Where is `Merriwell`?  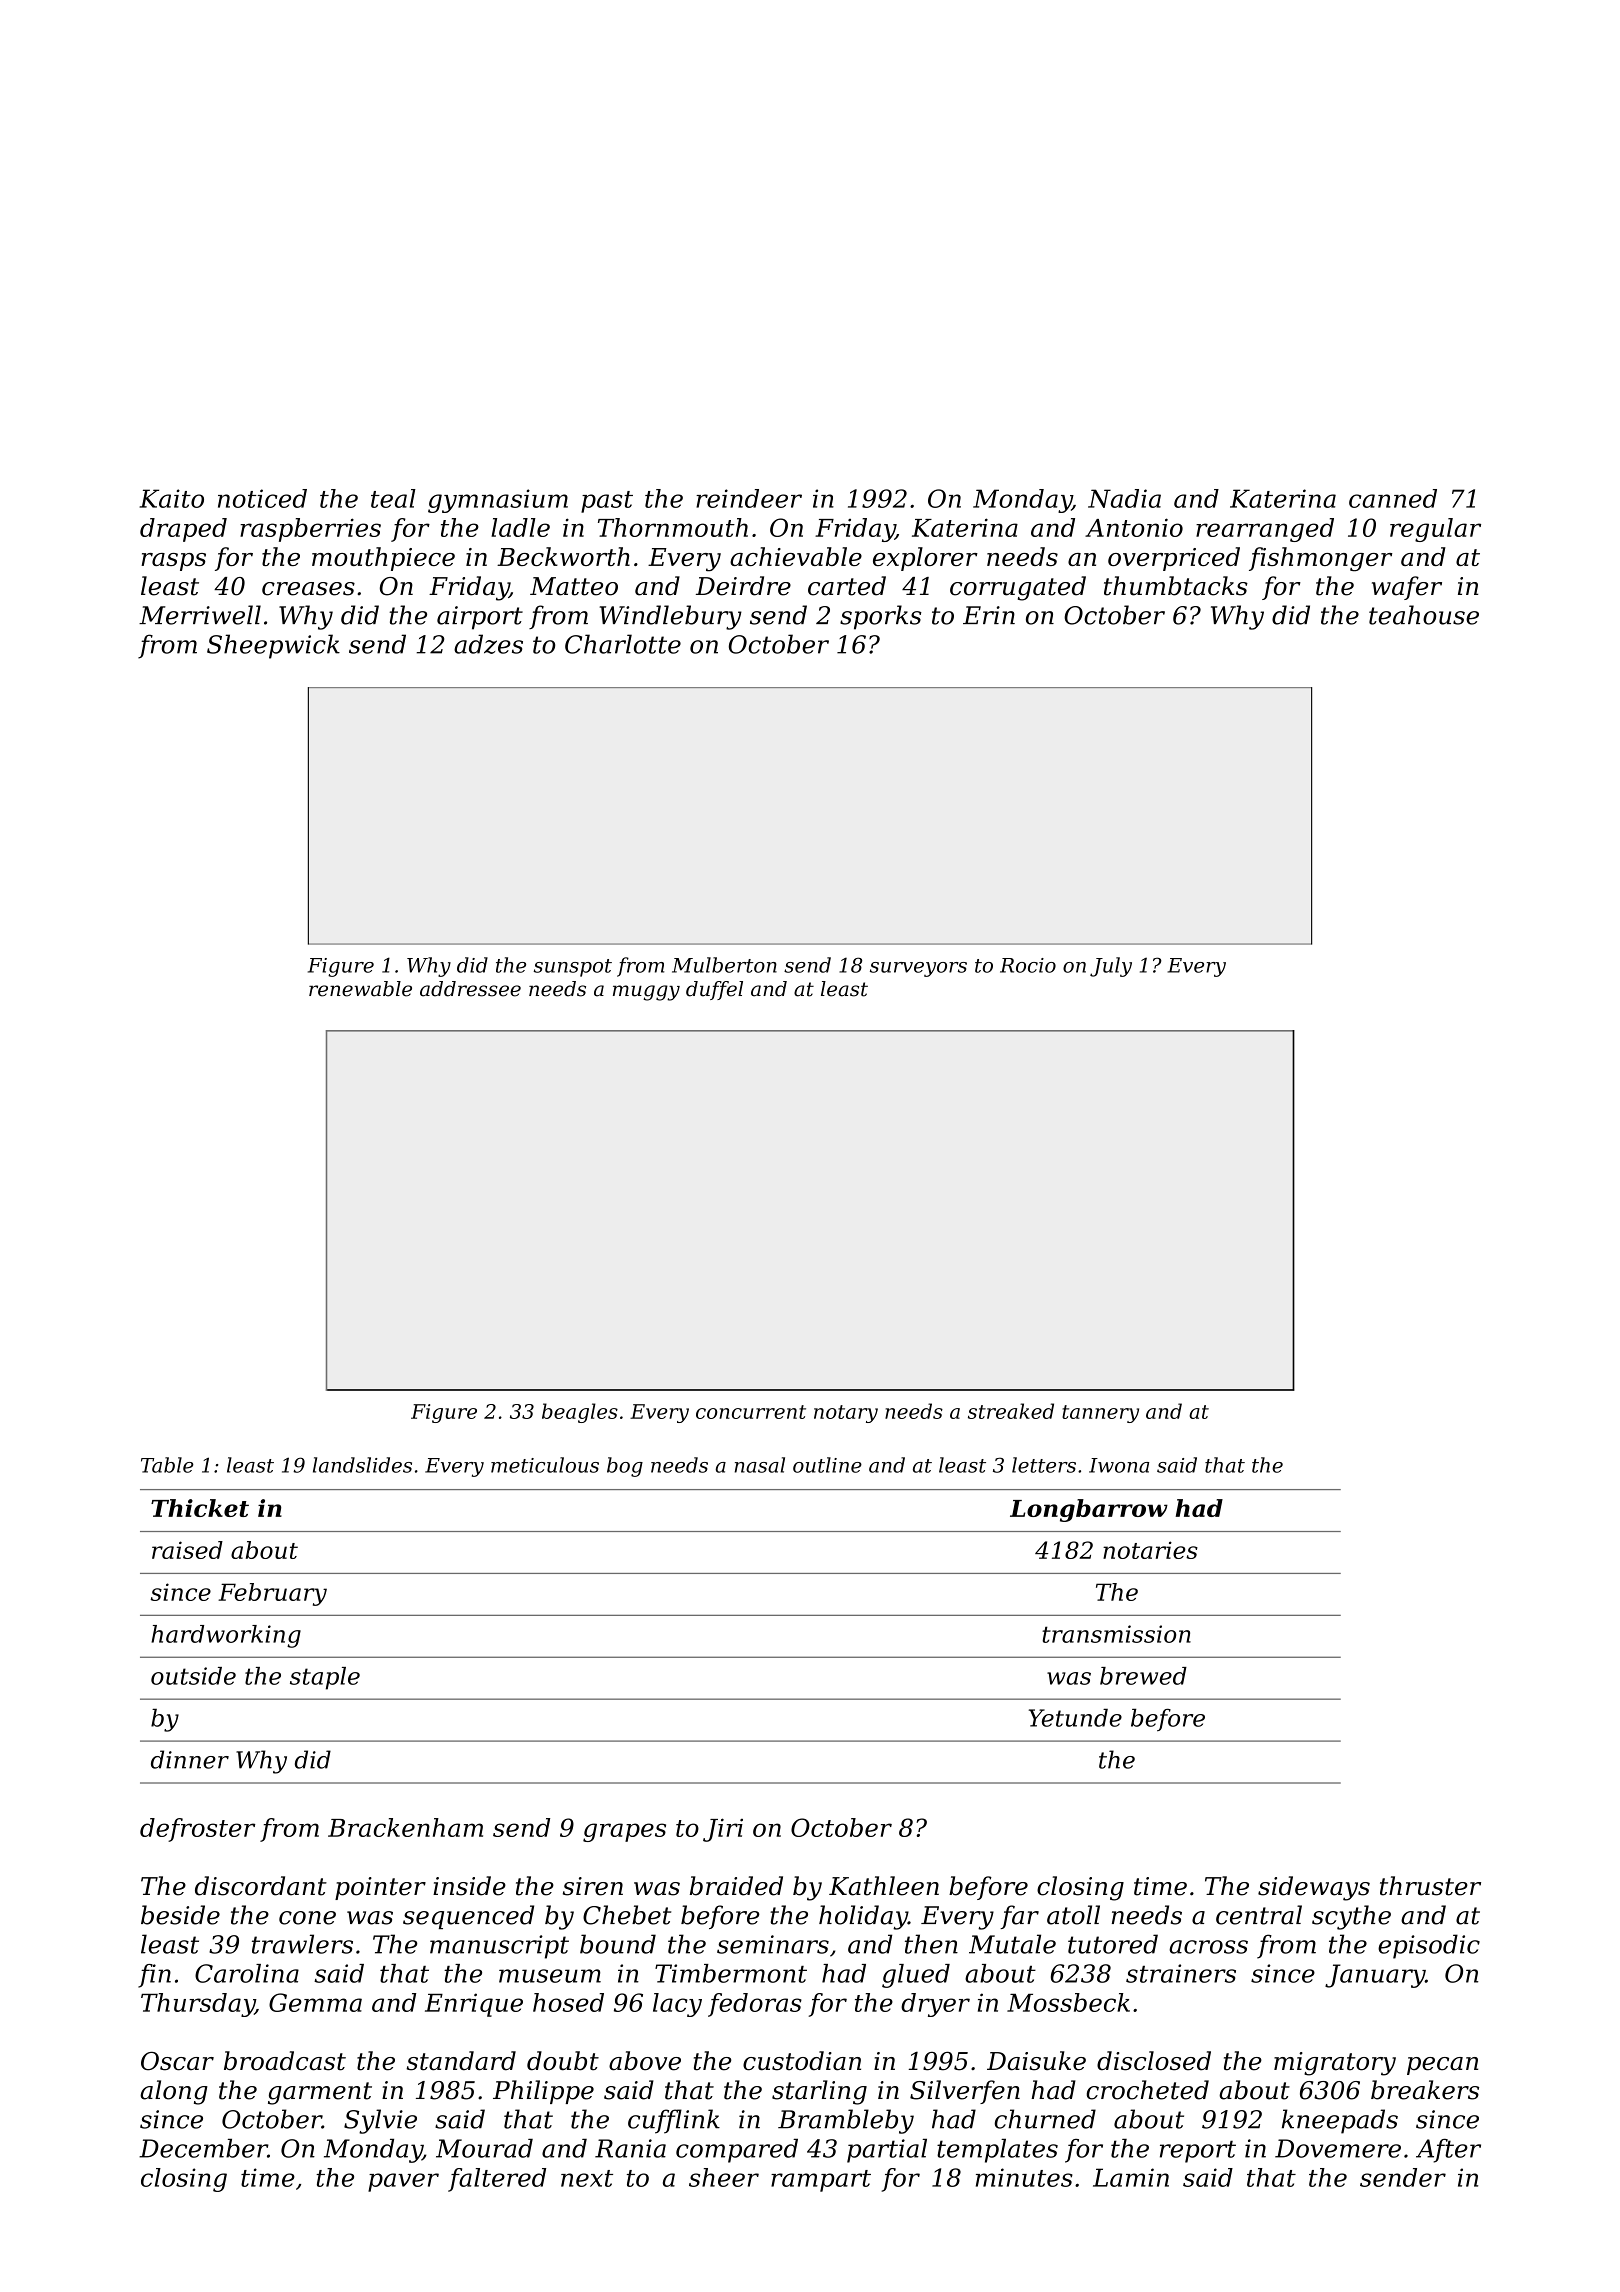
Merriwell is located at coordinates (200, 615).
